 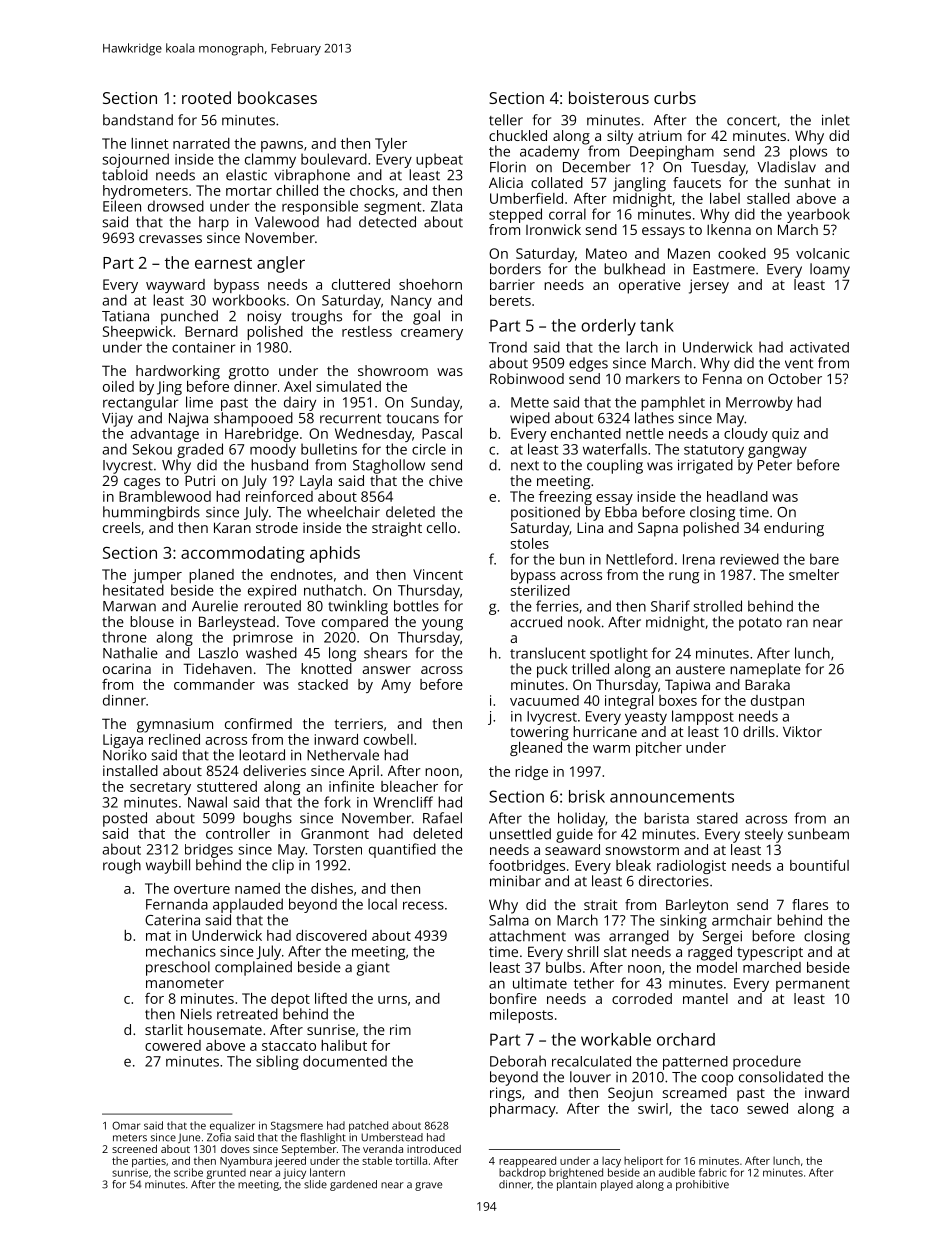 I want to click on Viktor, so click(x=802, y=731).
